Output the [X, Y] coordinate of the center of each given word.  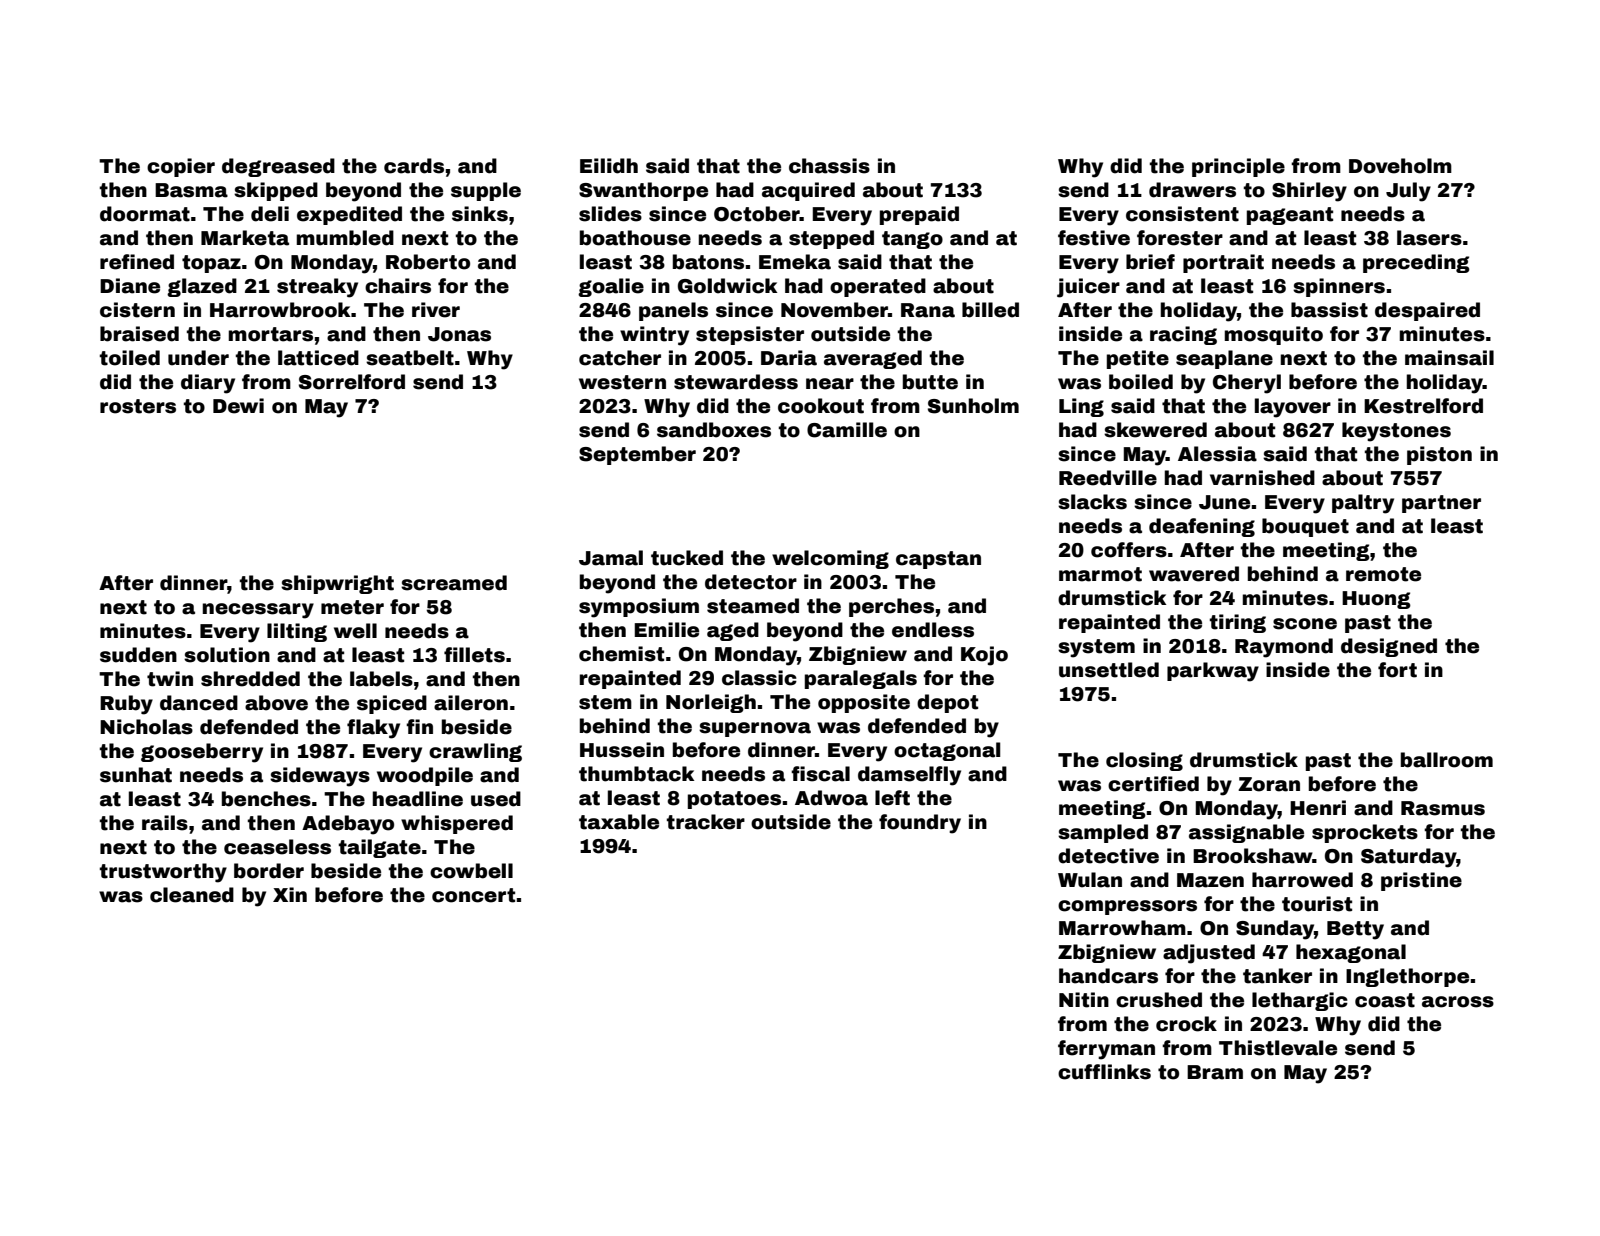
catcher [620, 358]
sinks [480, 214]
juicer [1088, 288]
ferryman [1106, 1050]
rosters [138, 406]
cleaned [192, 895]
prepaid [919, 215]
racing [1183, 335]
